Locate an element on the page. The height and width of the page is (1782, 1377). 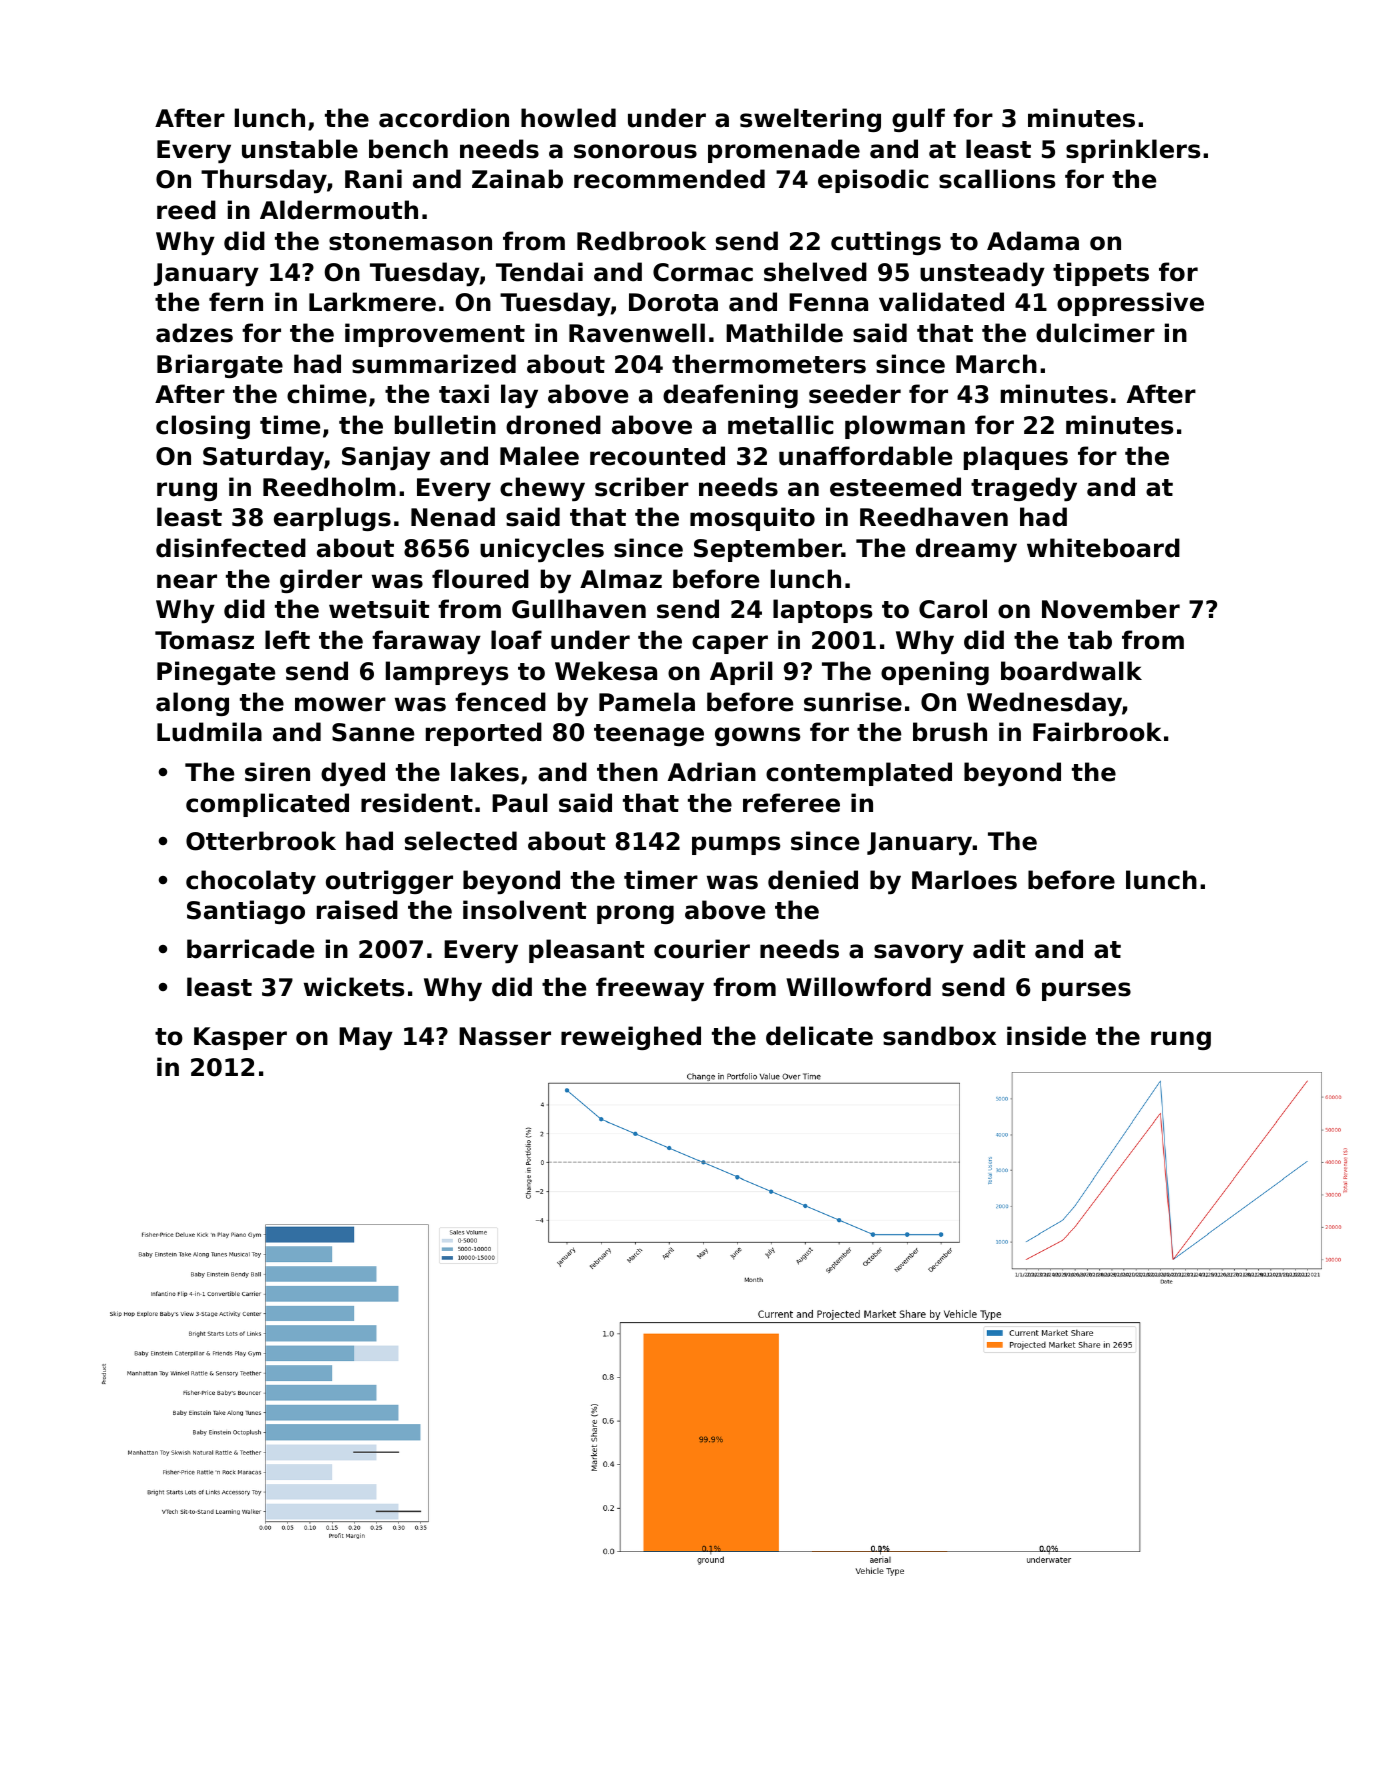
unstable is located at coordinates (300, 149).
